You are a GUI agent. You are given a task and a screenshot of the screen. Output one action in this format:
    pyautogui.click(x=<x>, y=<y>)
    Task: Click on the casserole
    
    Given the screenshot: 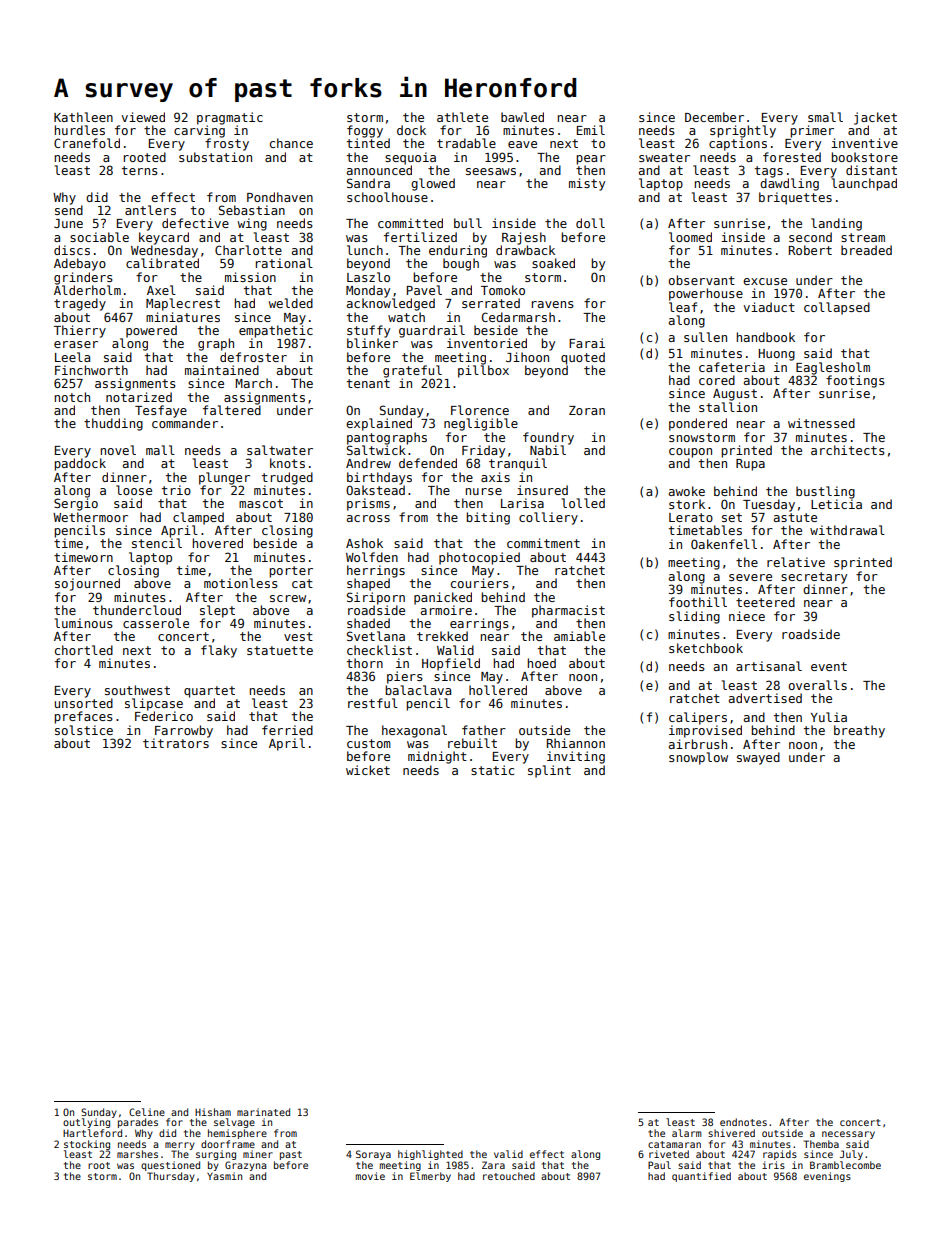 What is the action you would take?
    pyautogui.click(x=156, y=623)
